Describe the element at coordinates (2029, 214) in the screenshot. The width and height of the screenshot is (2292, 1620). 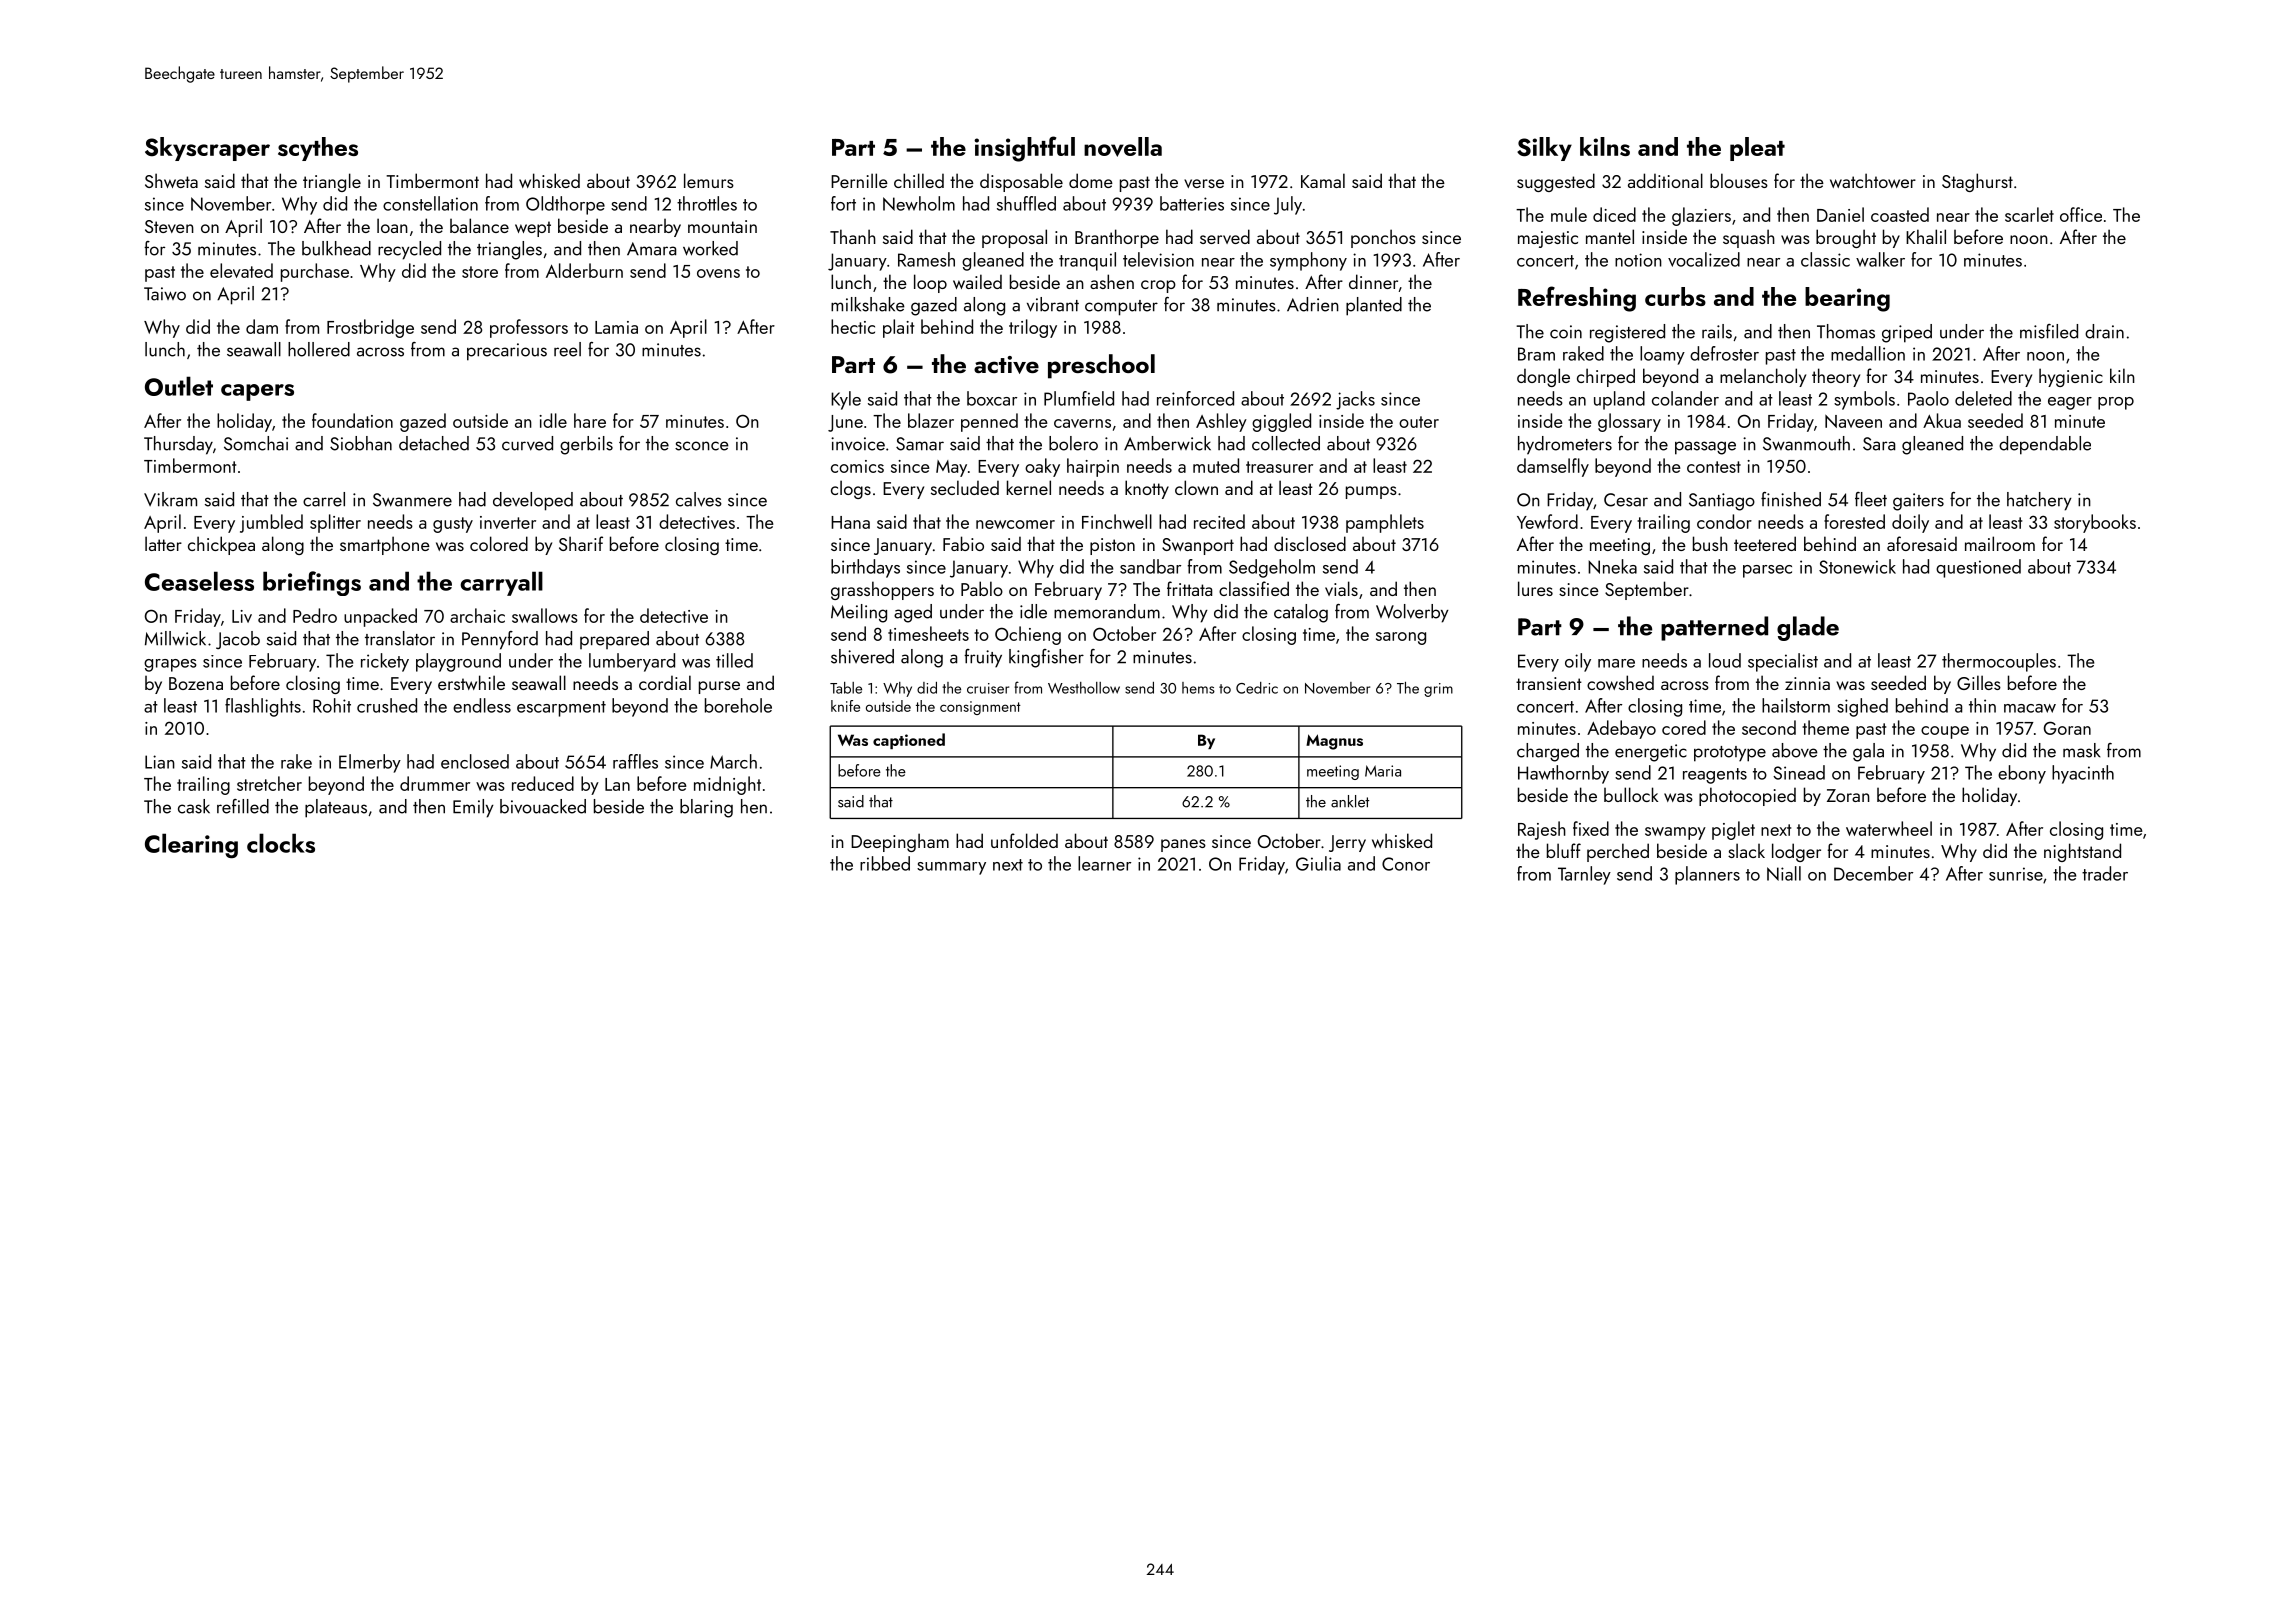
I see `scarlet` at that location.
